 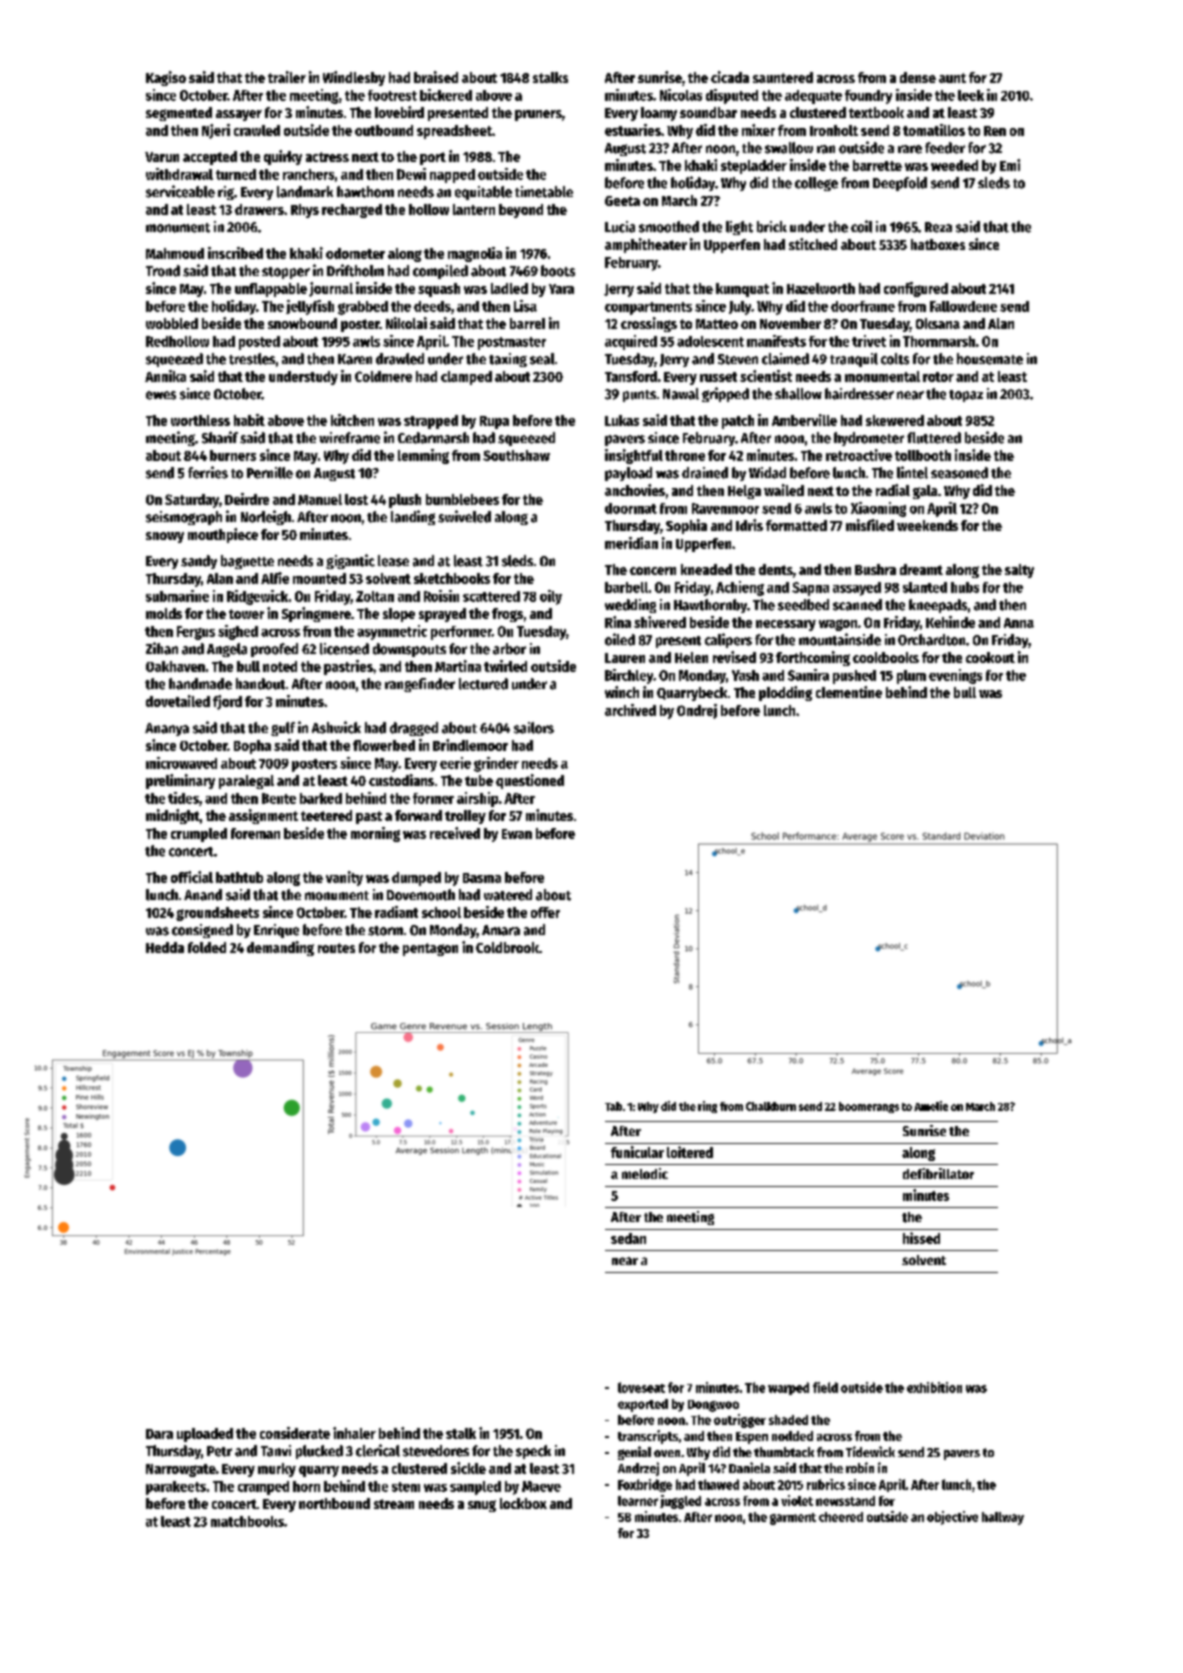 What do you see at coordinates (257, 597) in the document?
I see `Ridgewick` at bounding box center [257, 597].
